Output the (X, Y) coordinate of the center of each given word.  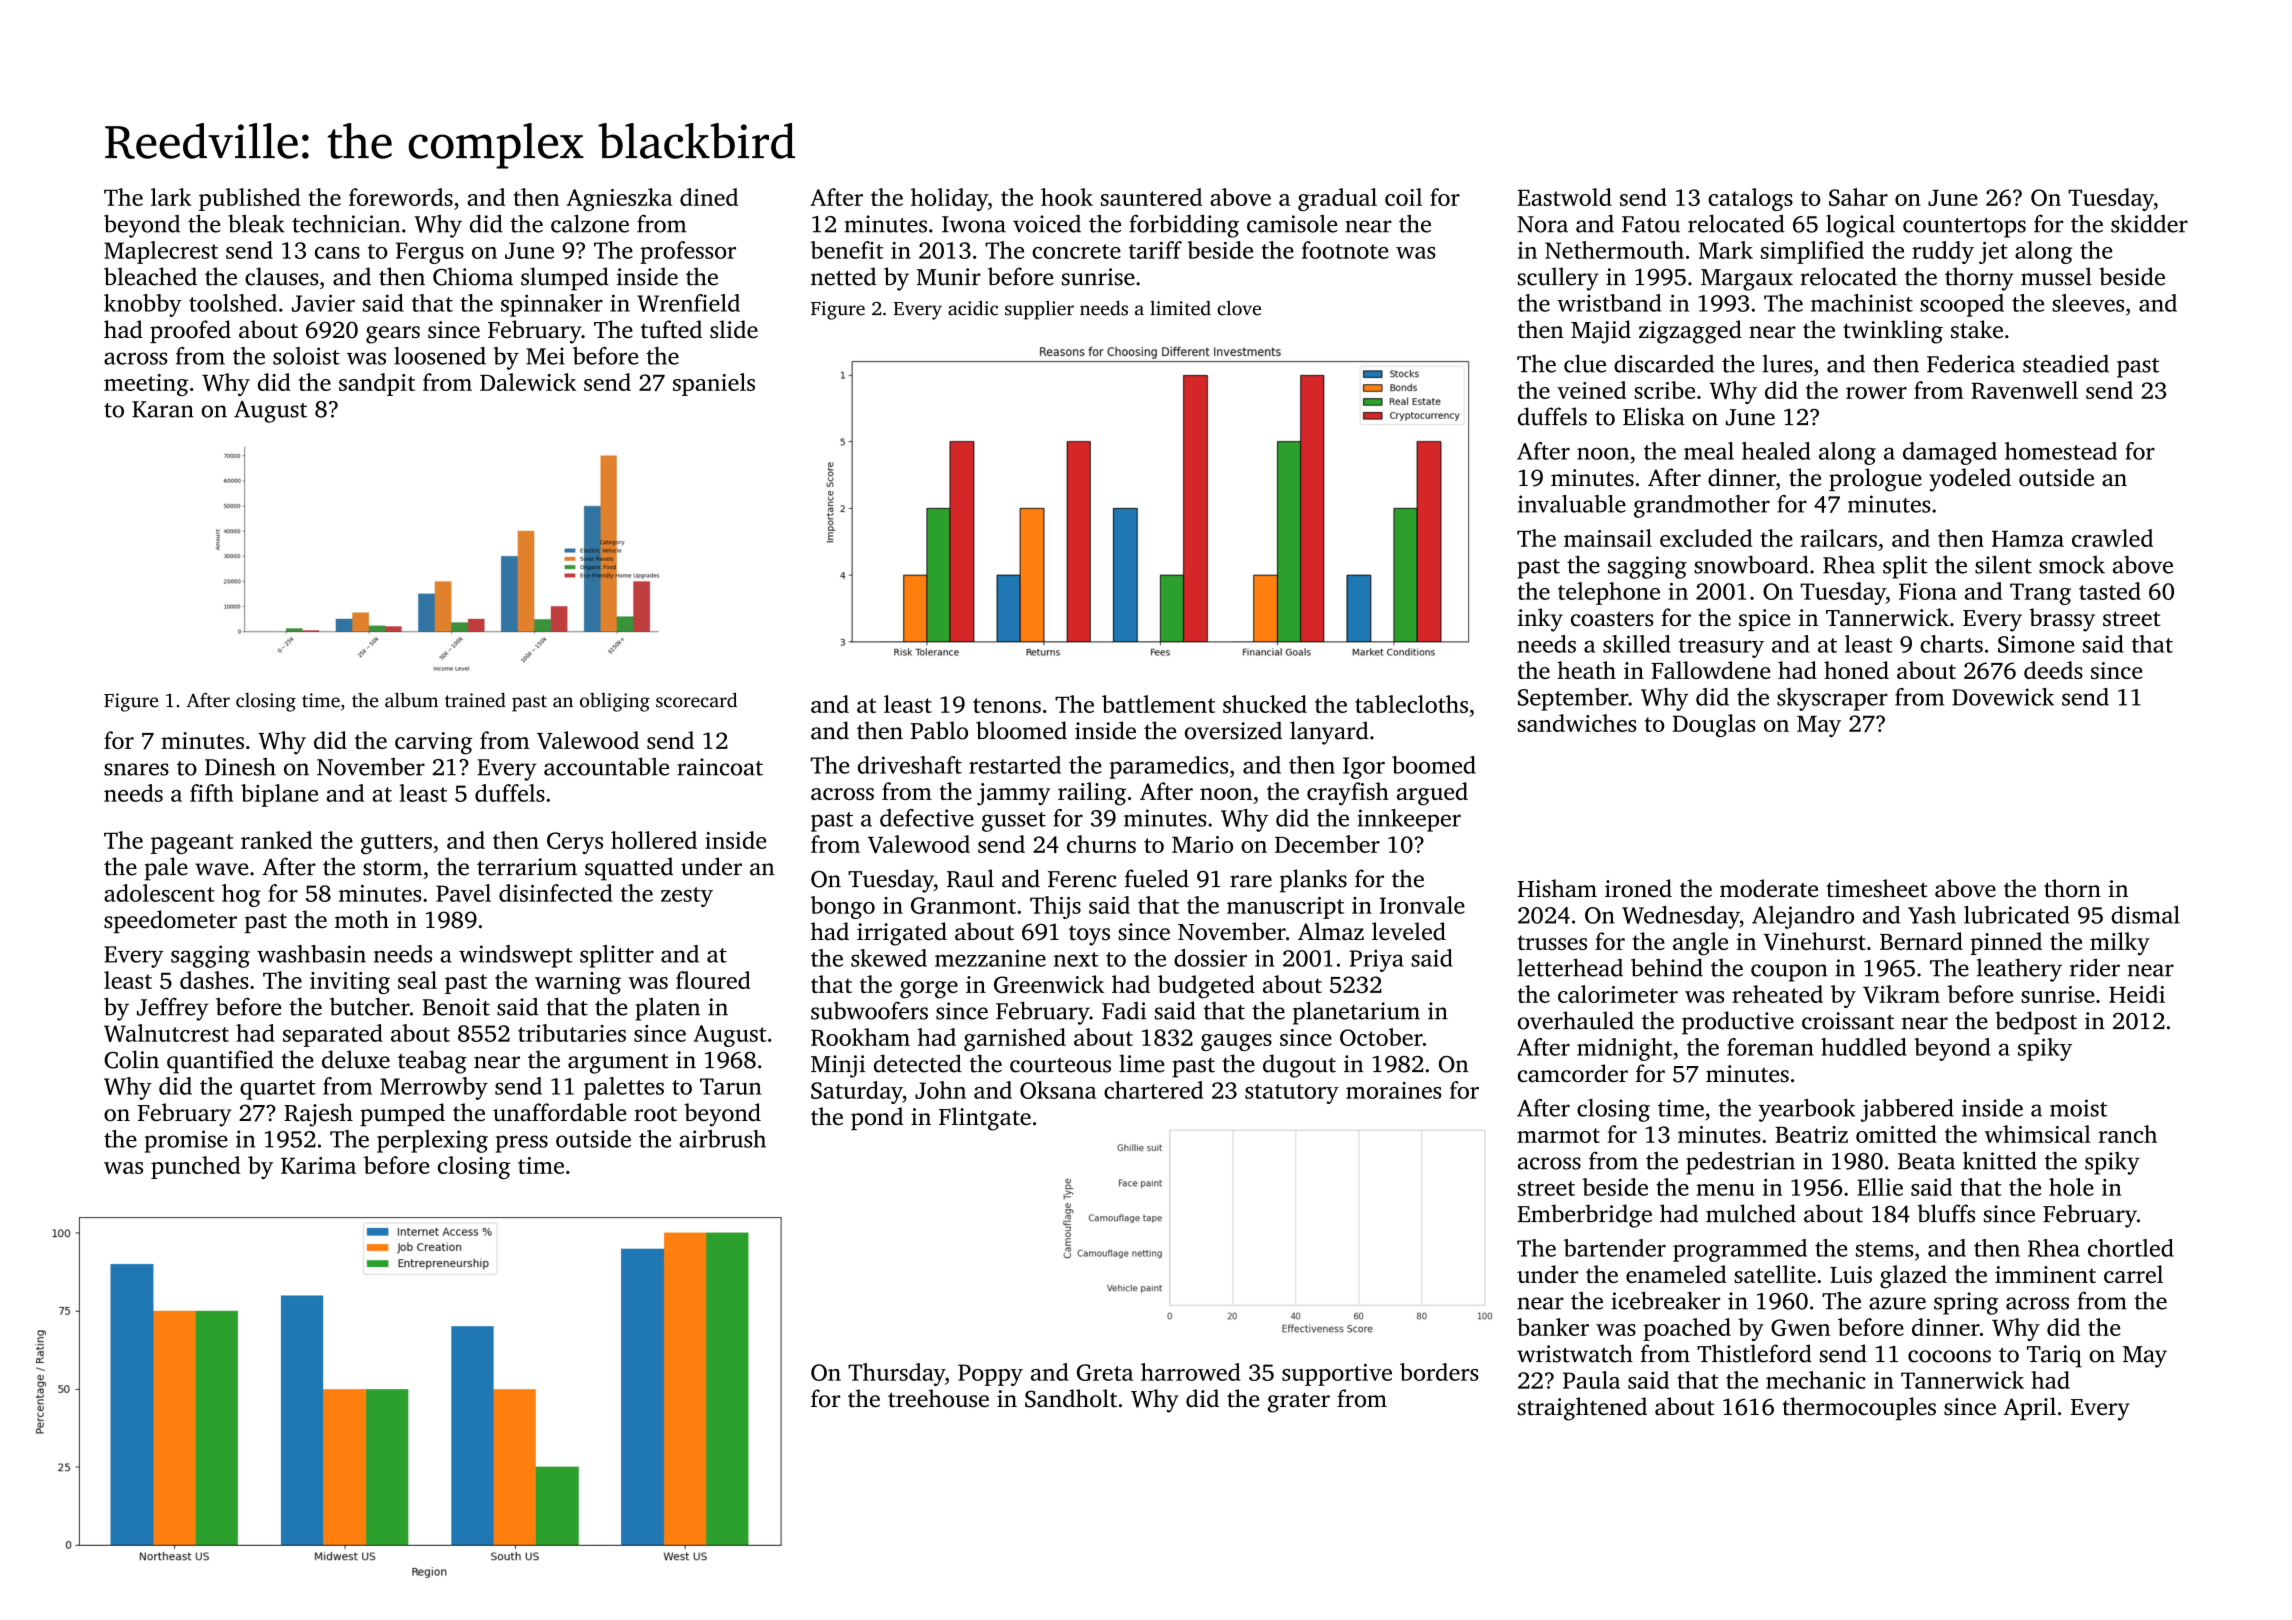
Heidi (2137, 994)
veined (1591, 390)
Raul (970, 878)
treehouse (938, 1398)
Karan (163, 409)
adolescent (159, 893)
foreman (1770, 1047)
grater (1299, 1402)
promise (186, 1141)
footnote (1345, 250)
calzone (590, 223)
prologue (1875, 480)
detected (918, 1063)
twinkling (1893, 332)
